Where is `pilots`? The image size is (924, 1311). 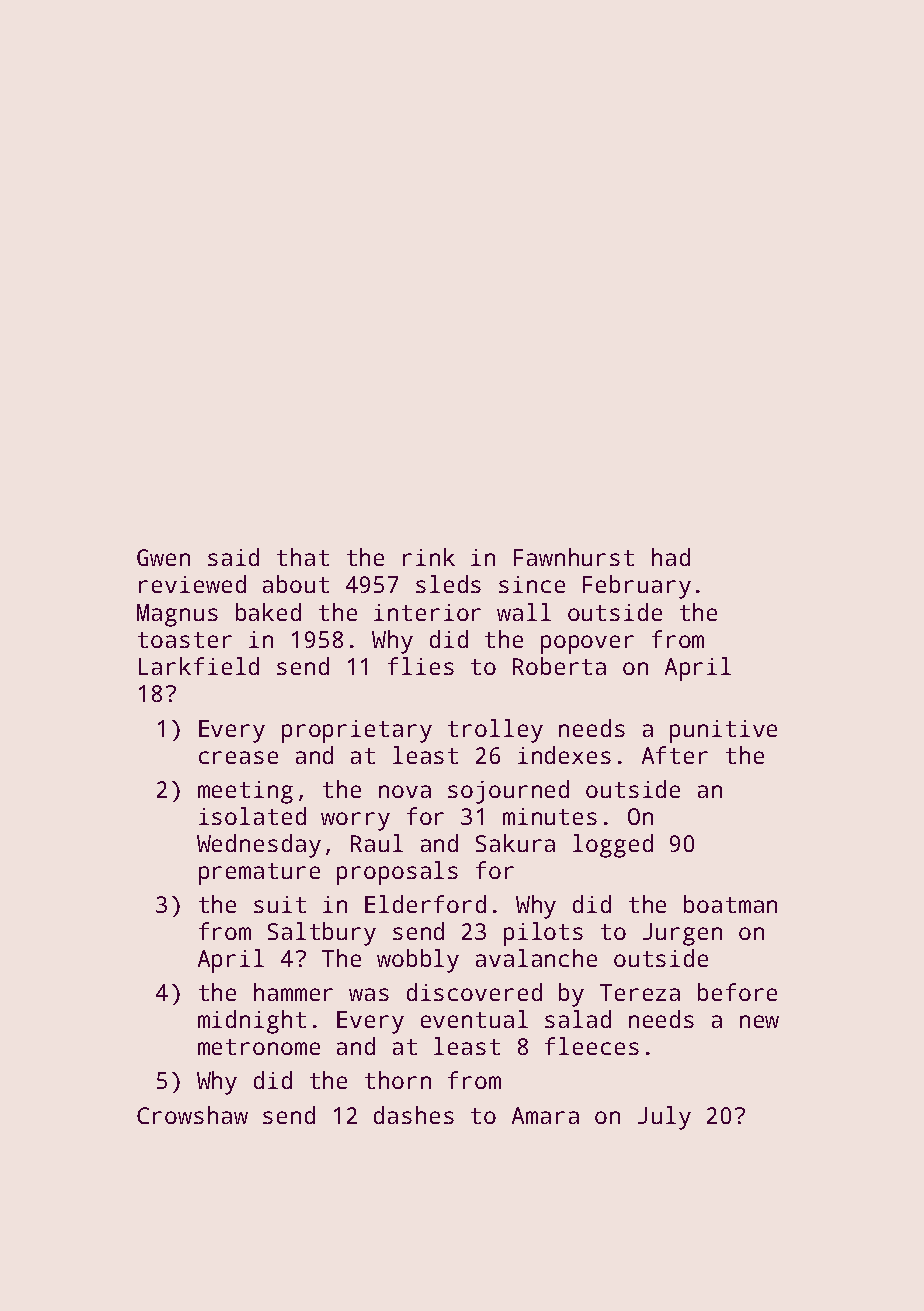 pilots is located at coordinates (543, 934).
